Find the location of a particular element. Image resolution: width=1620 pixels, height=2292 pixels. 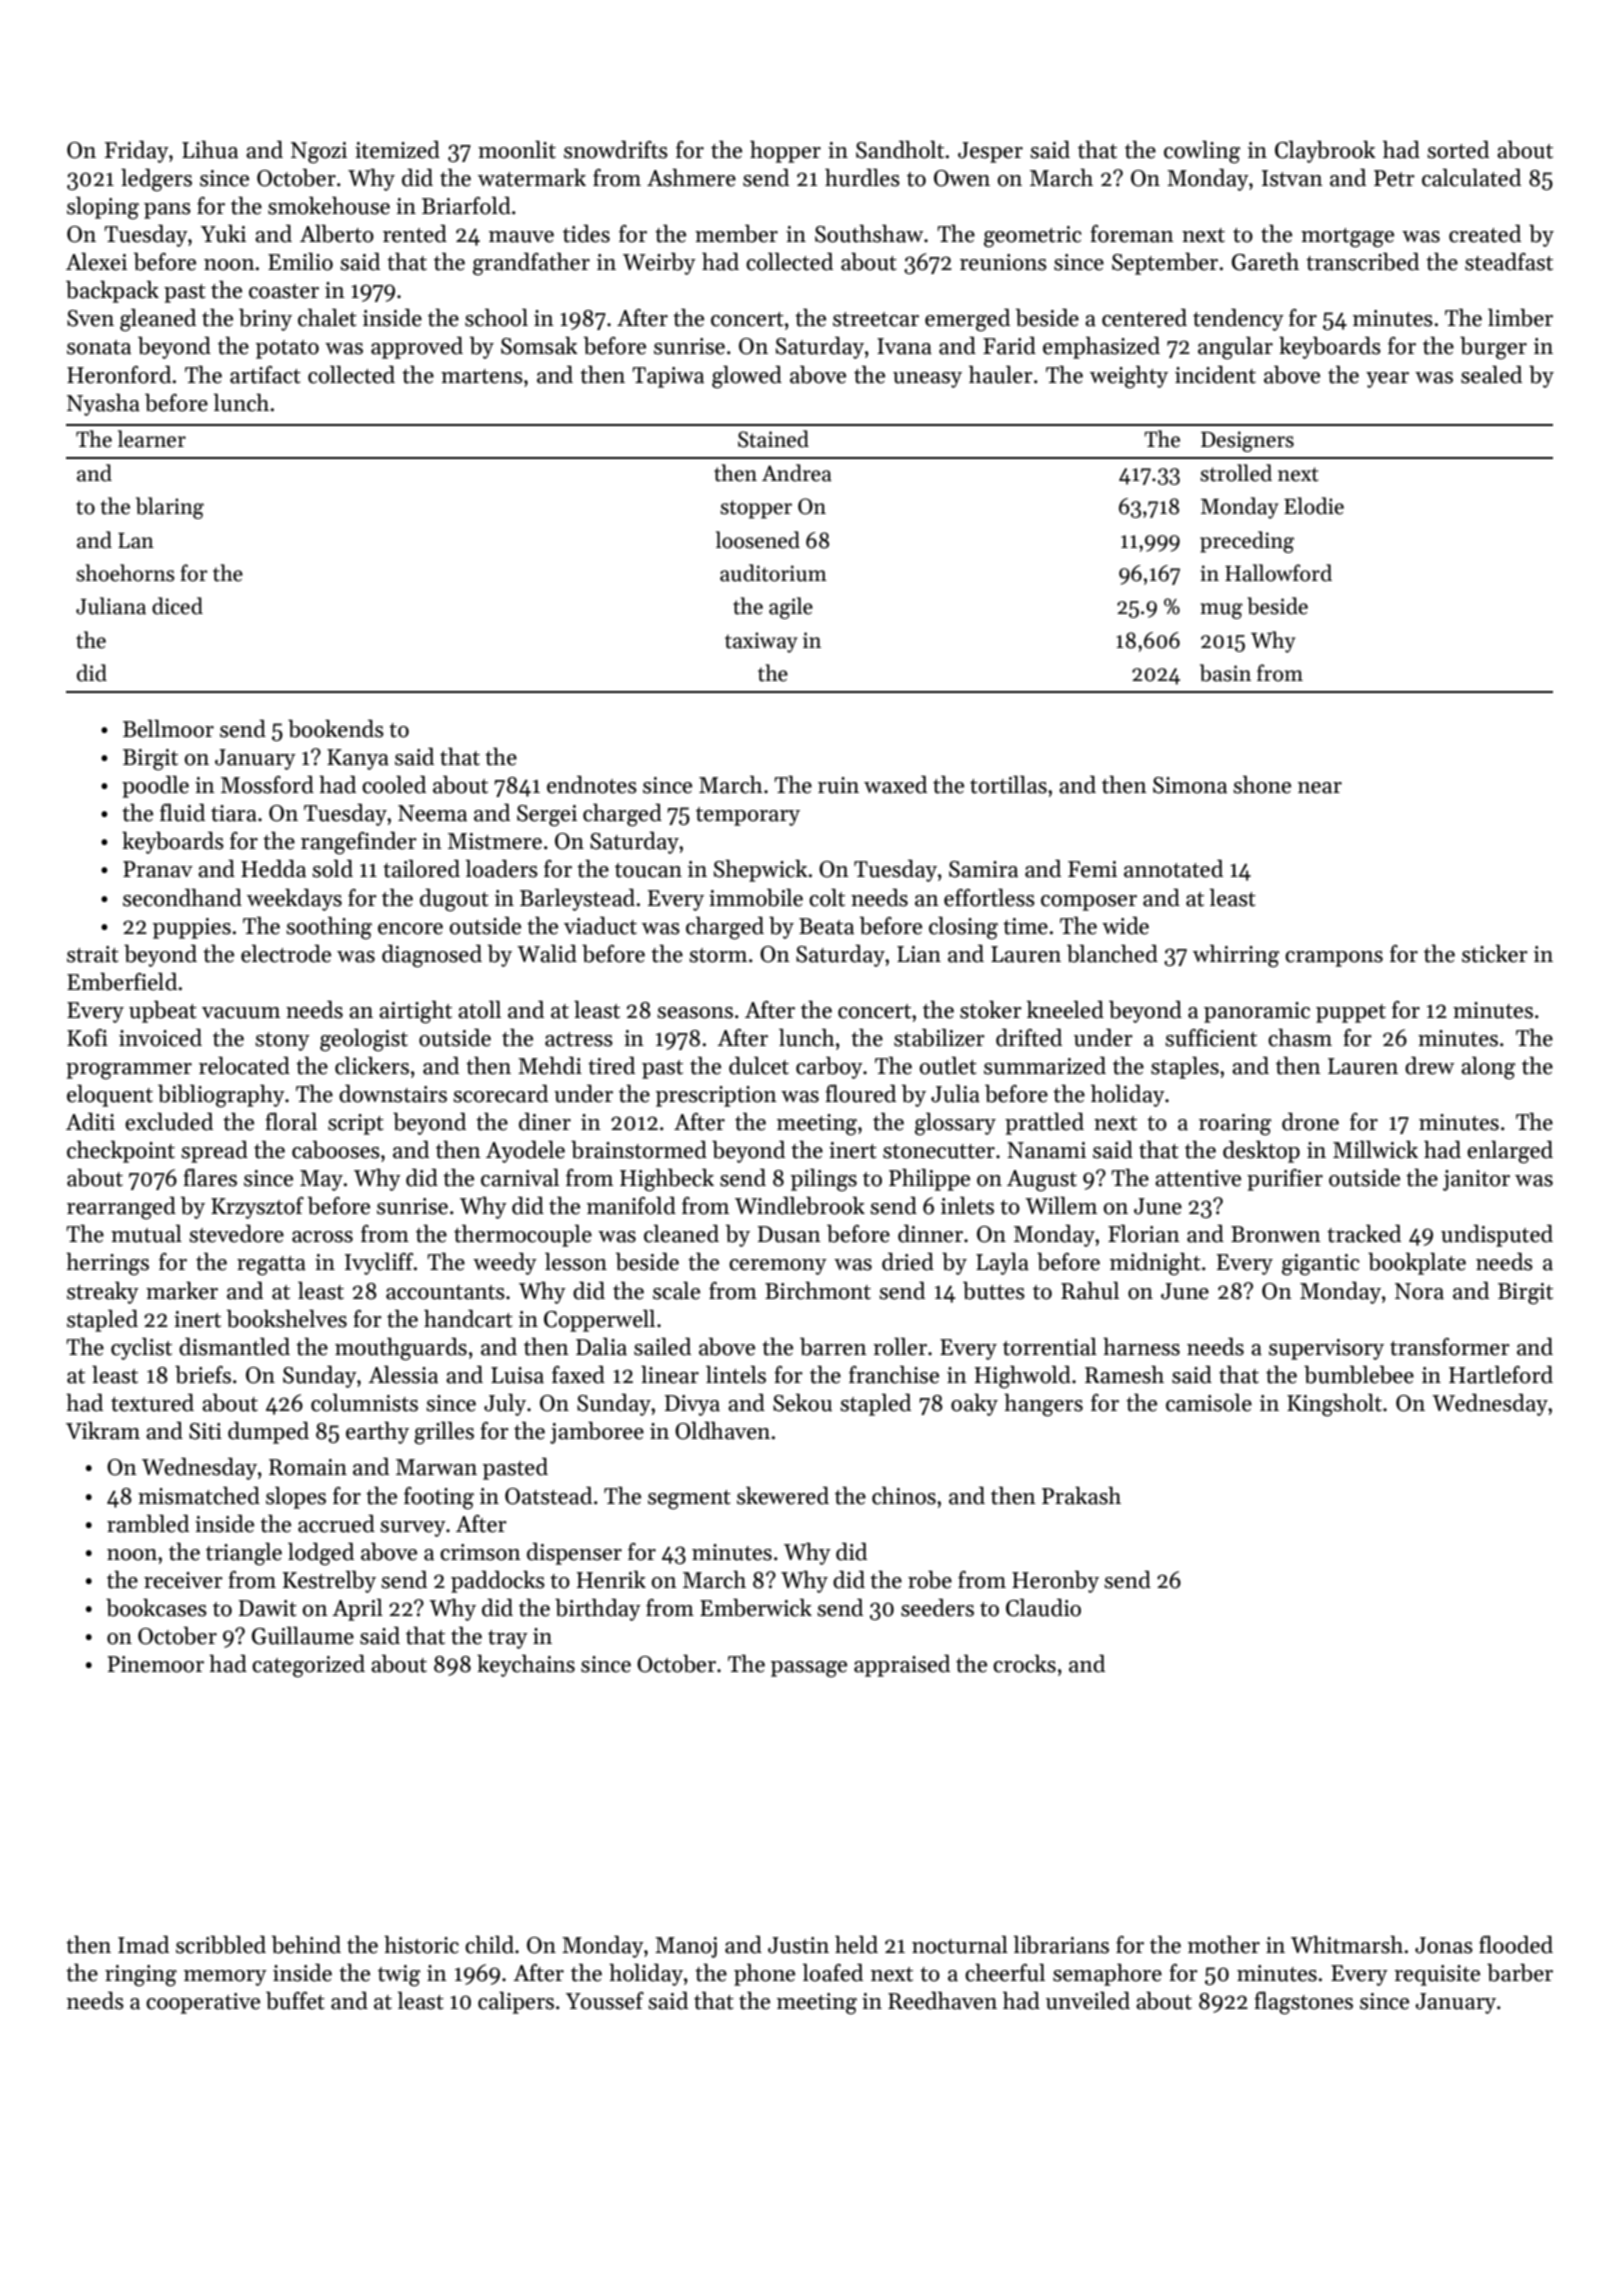

accountants is located at coordinates (445, 1292).
